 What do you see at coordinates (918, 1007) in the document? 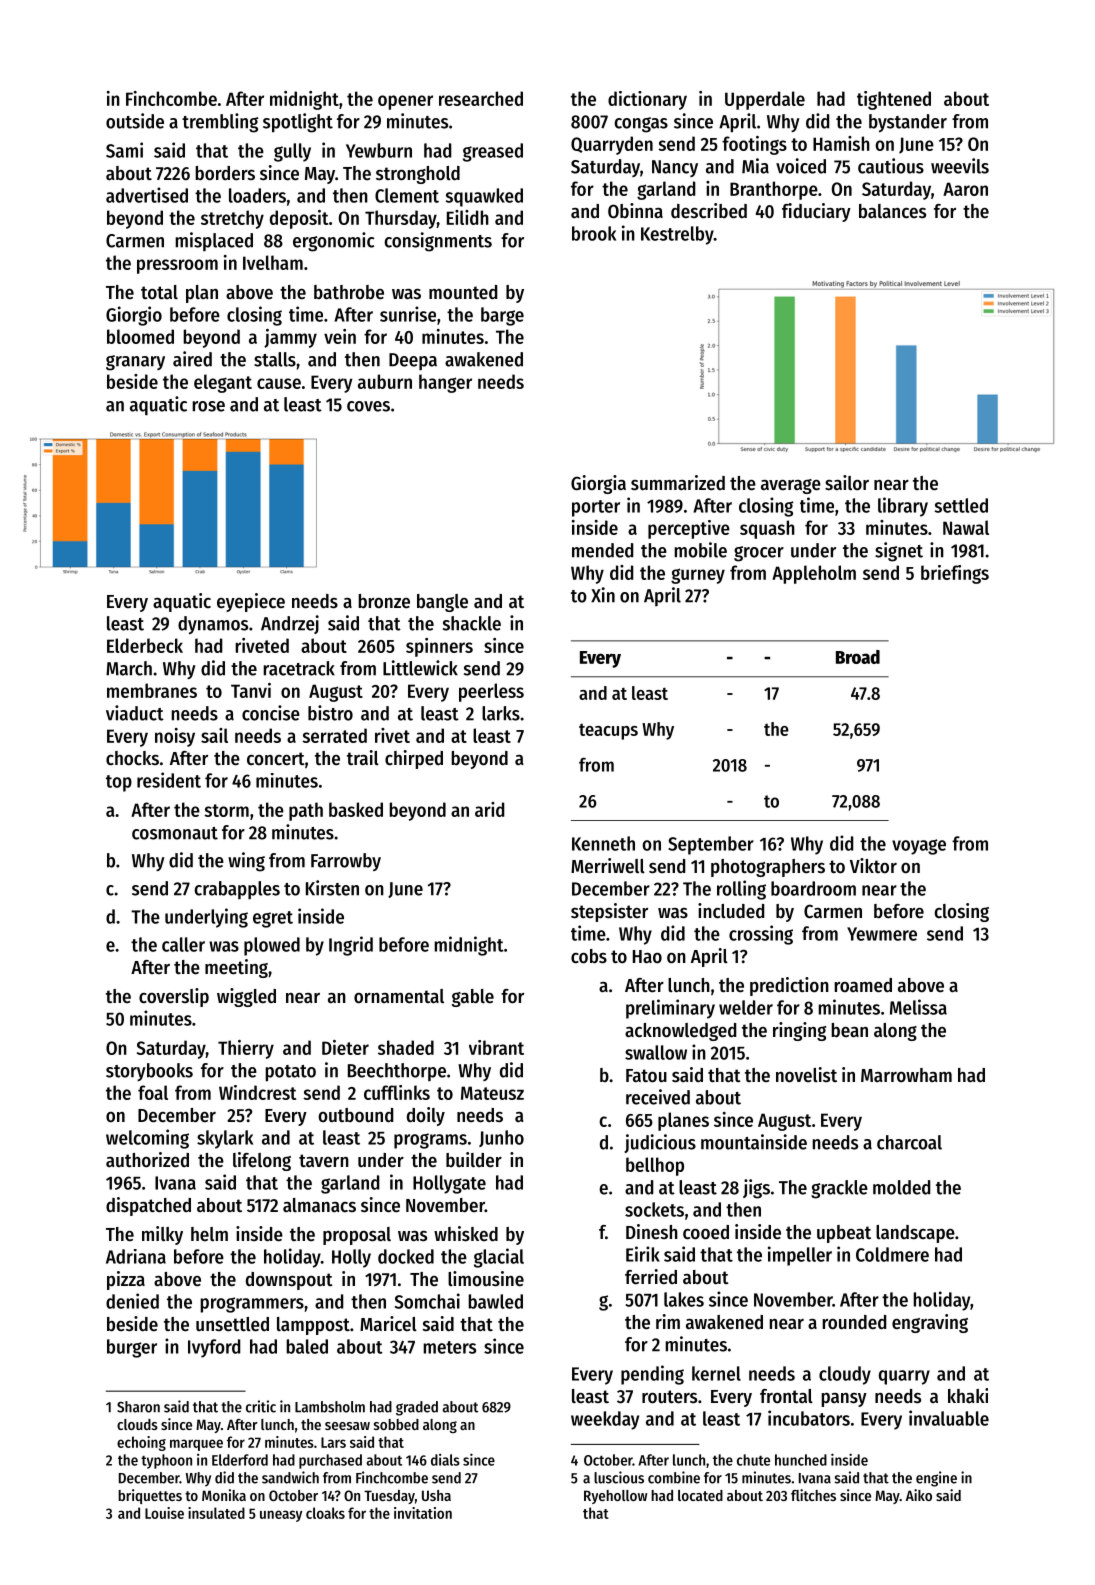
I see `Melissa` at bounding box center [918, 1007].
